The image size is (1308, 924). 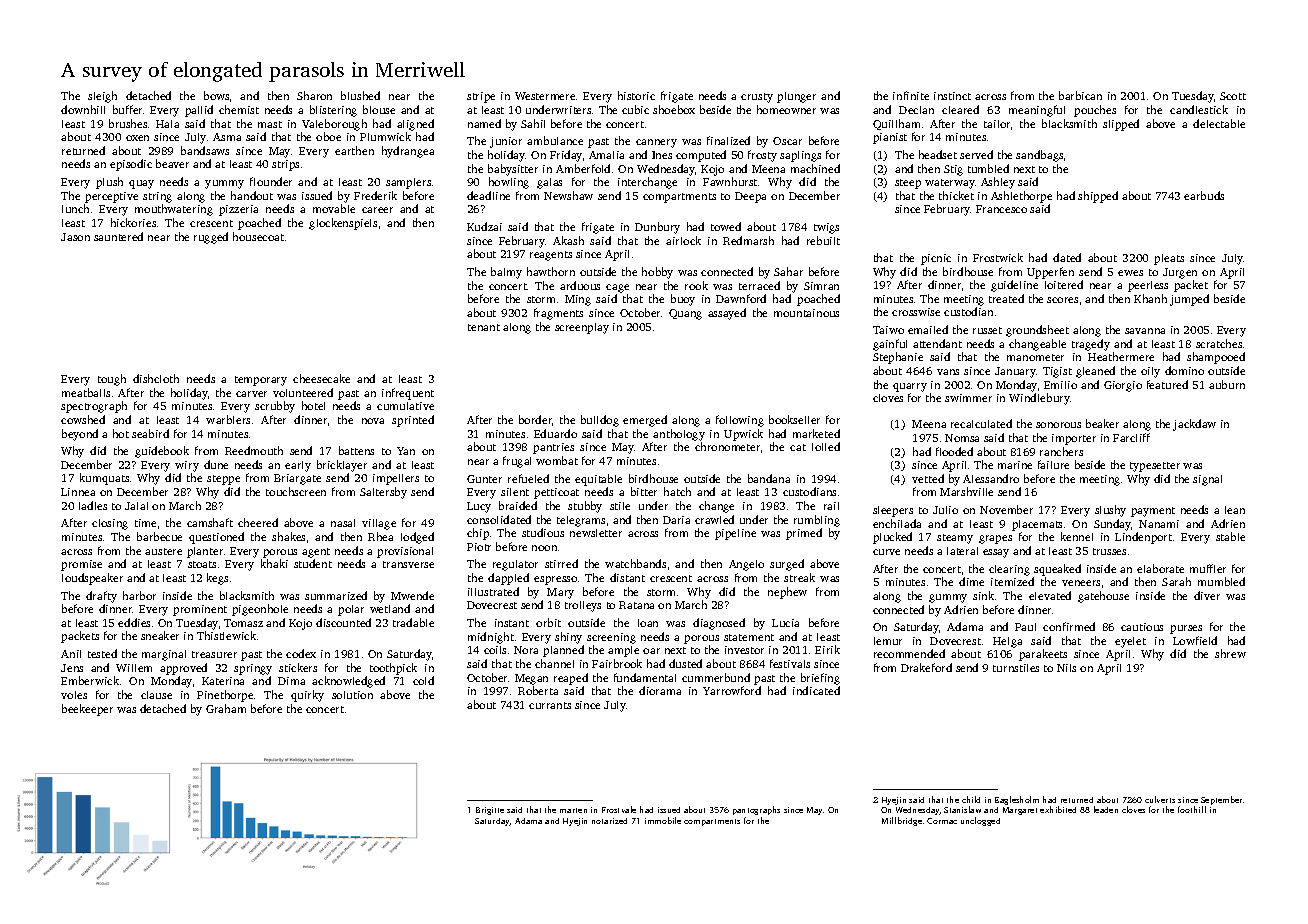 What do you see at coordinates (719, 624) in the image?
I see `diagnosed` at bounding box center [719, 624].
